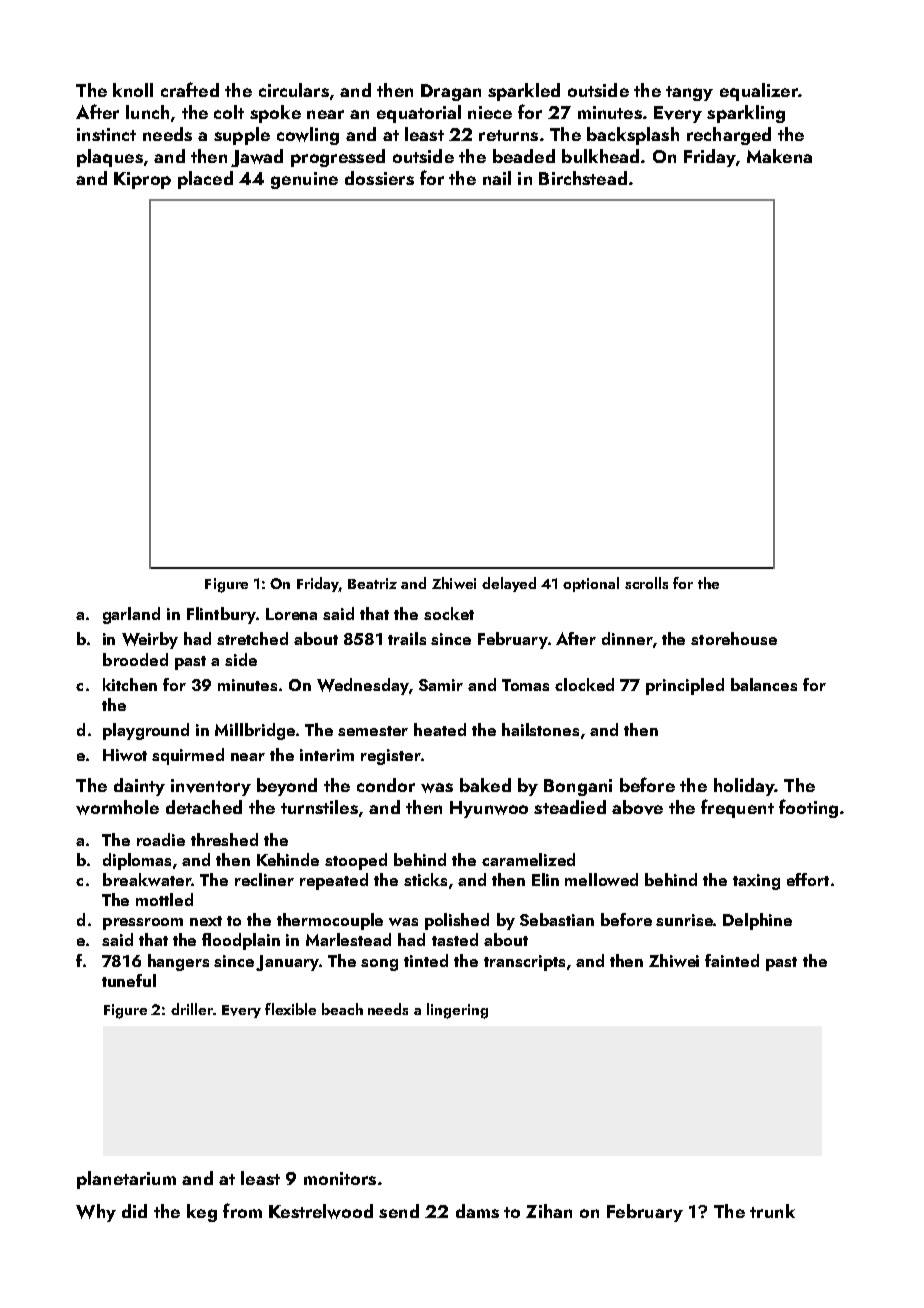 The width and height of the screenshot is (924, 1308). I want to click on instinct, so click(106, 134).
